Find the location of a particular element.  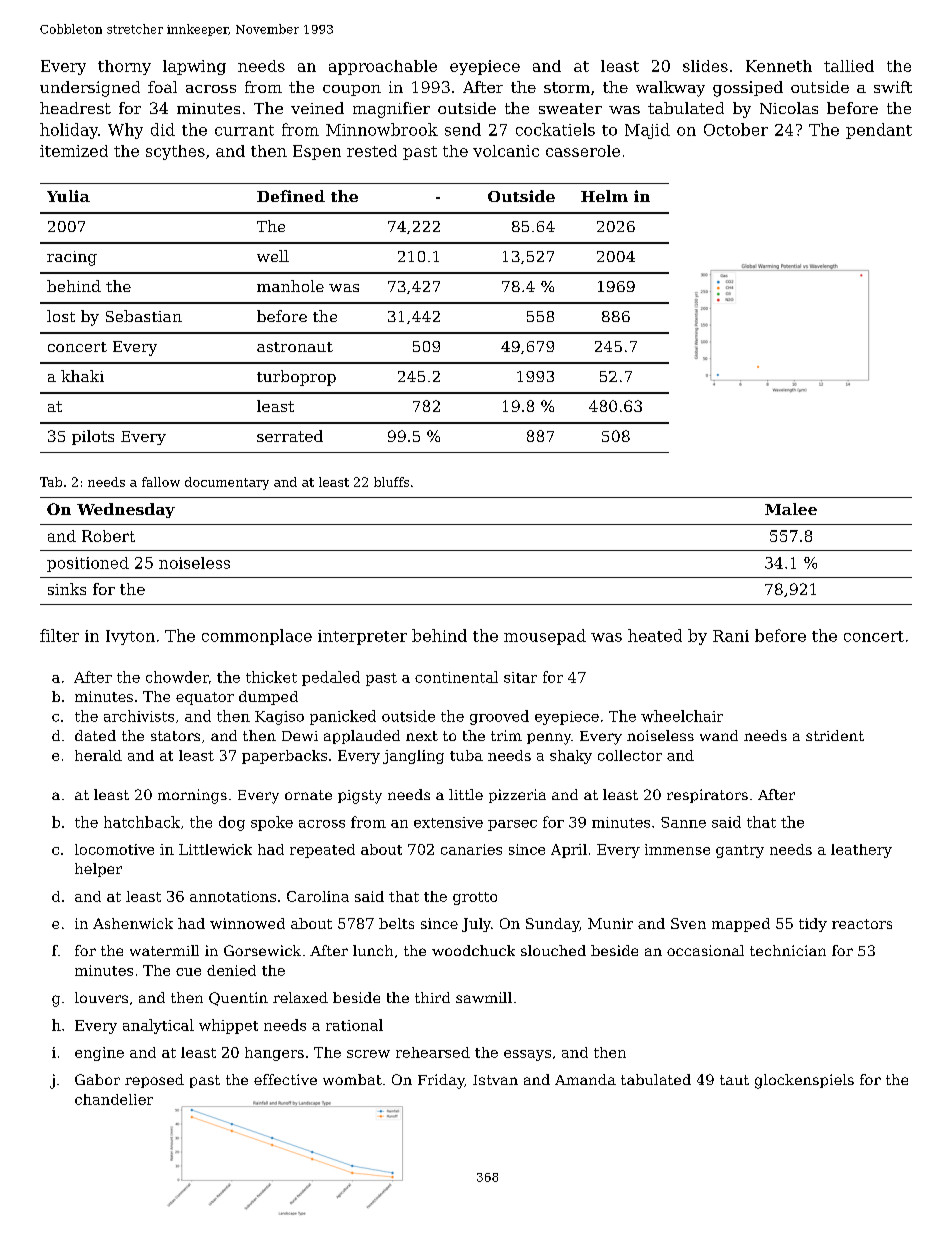

storm is located at coordinates (567, 87).
